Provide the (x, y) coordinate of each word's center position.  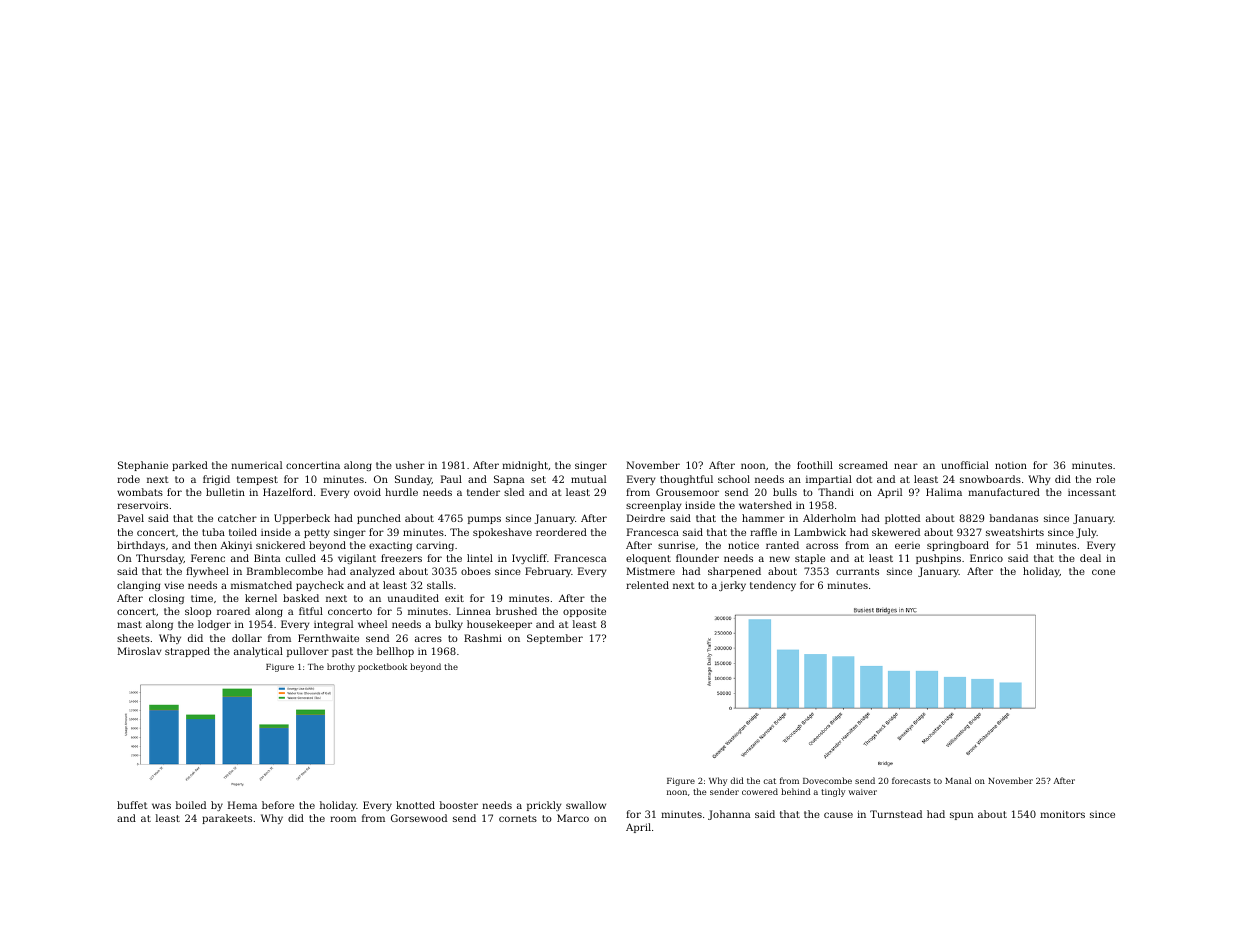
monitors (1062, 814)
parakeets (227, 819)
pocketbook (382, 667)
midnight (525, 466)
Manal (958, 780)
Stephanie (143, 466)
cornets (518, 818)
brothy (341, 667)
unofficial (965, 465)
